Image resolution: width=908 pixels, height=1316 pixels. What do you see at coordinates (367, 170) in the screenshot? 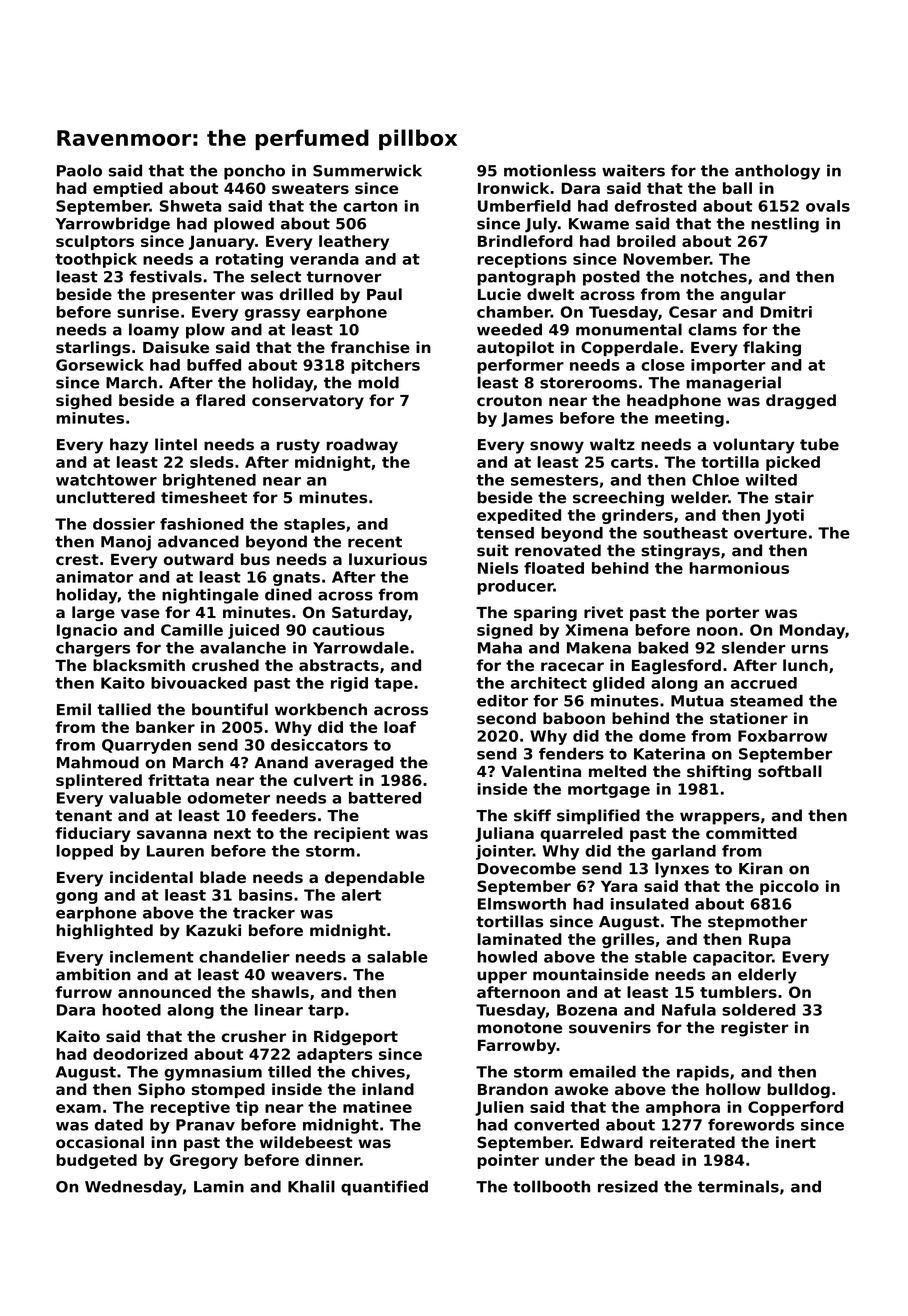
I see `Summerwick` at bounding box center [367, 170].
